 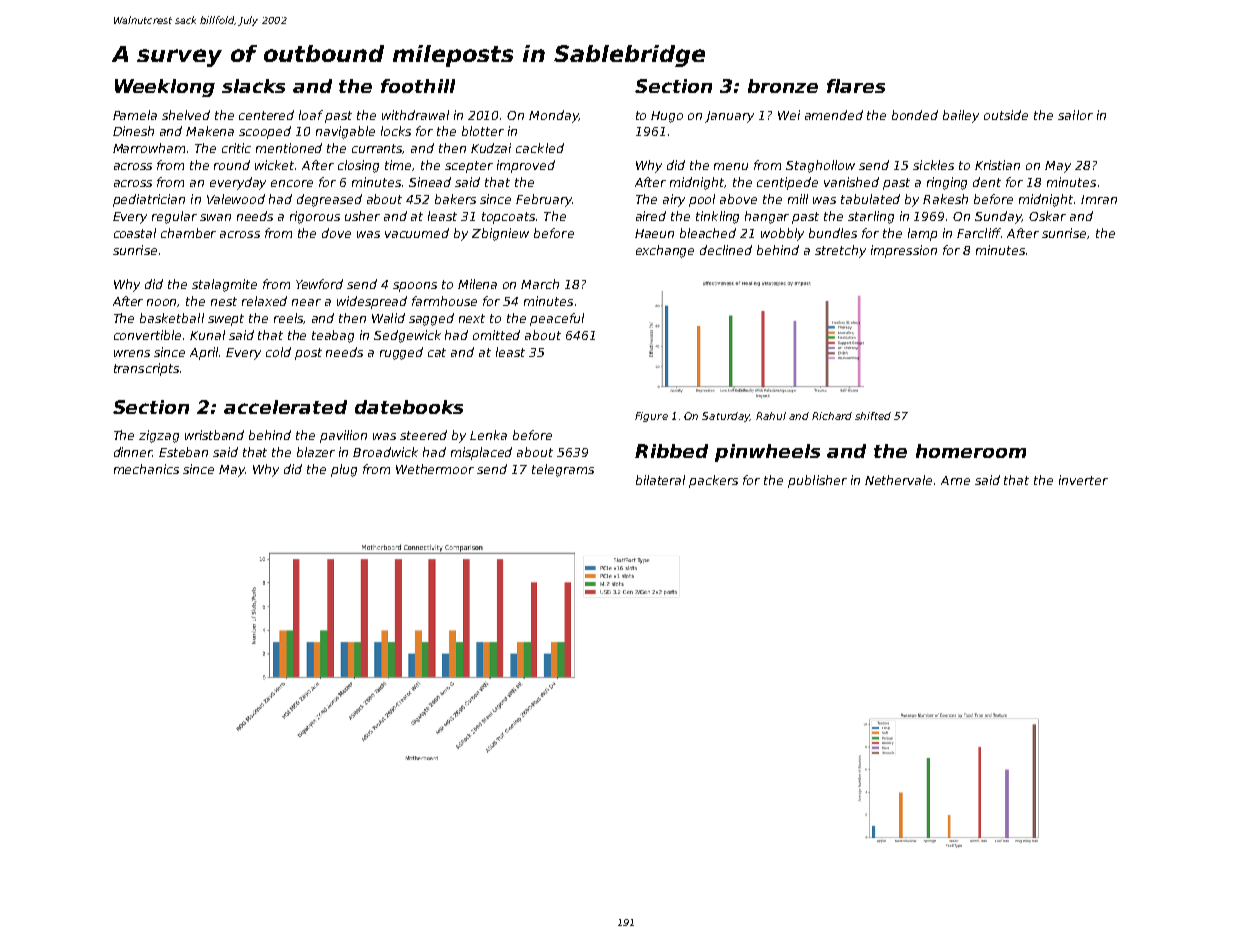 I want to click on shifted, so click(x=873, y=416).
